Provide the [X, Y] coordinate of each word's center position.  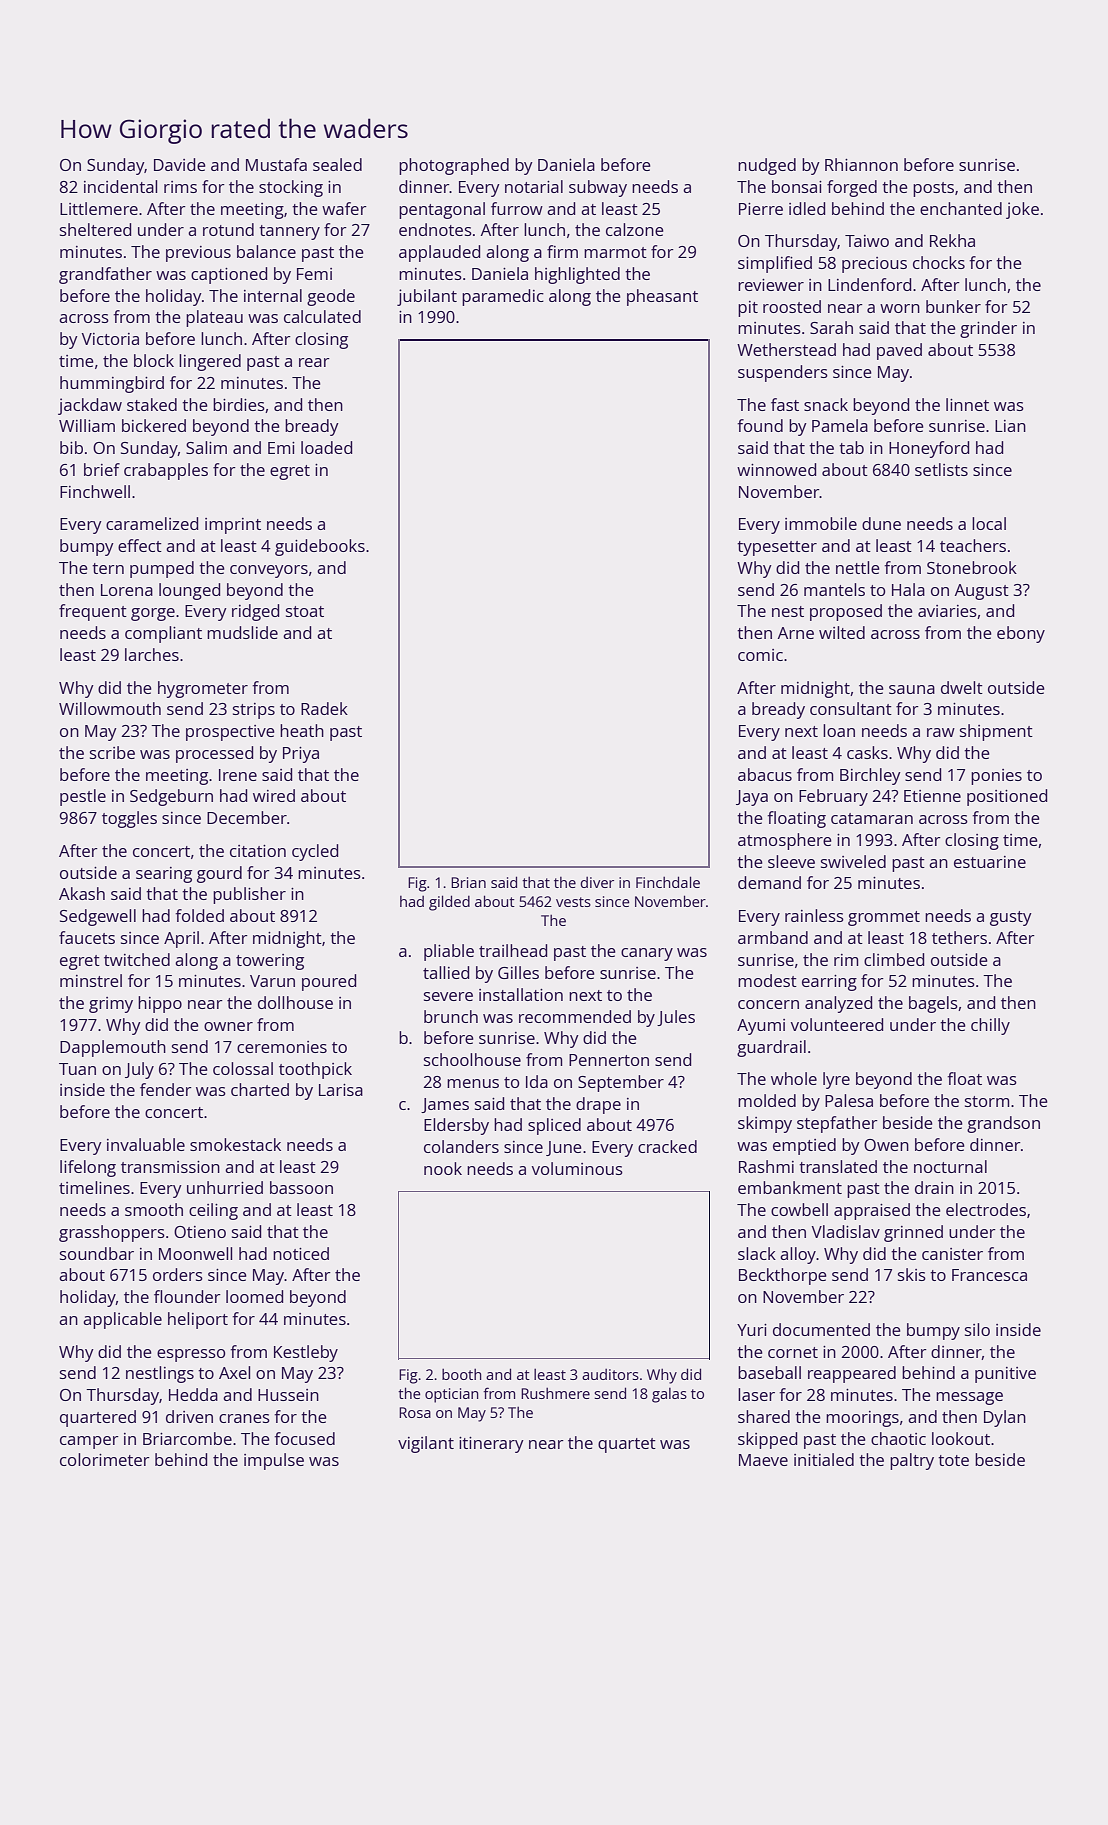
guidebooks [320, 547]
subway [598, 188]
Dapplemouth [113, 1048]
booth [462, 1374]
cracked [667, 1146]
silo [977, 1329]
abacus [765, 774]
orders [178, 1274]
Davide [180, 164]
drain [934, 1187]
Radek [324, 708]
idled [807, 208]
